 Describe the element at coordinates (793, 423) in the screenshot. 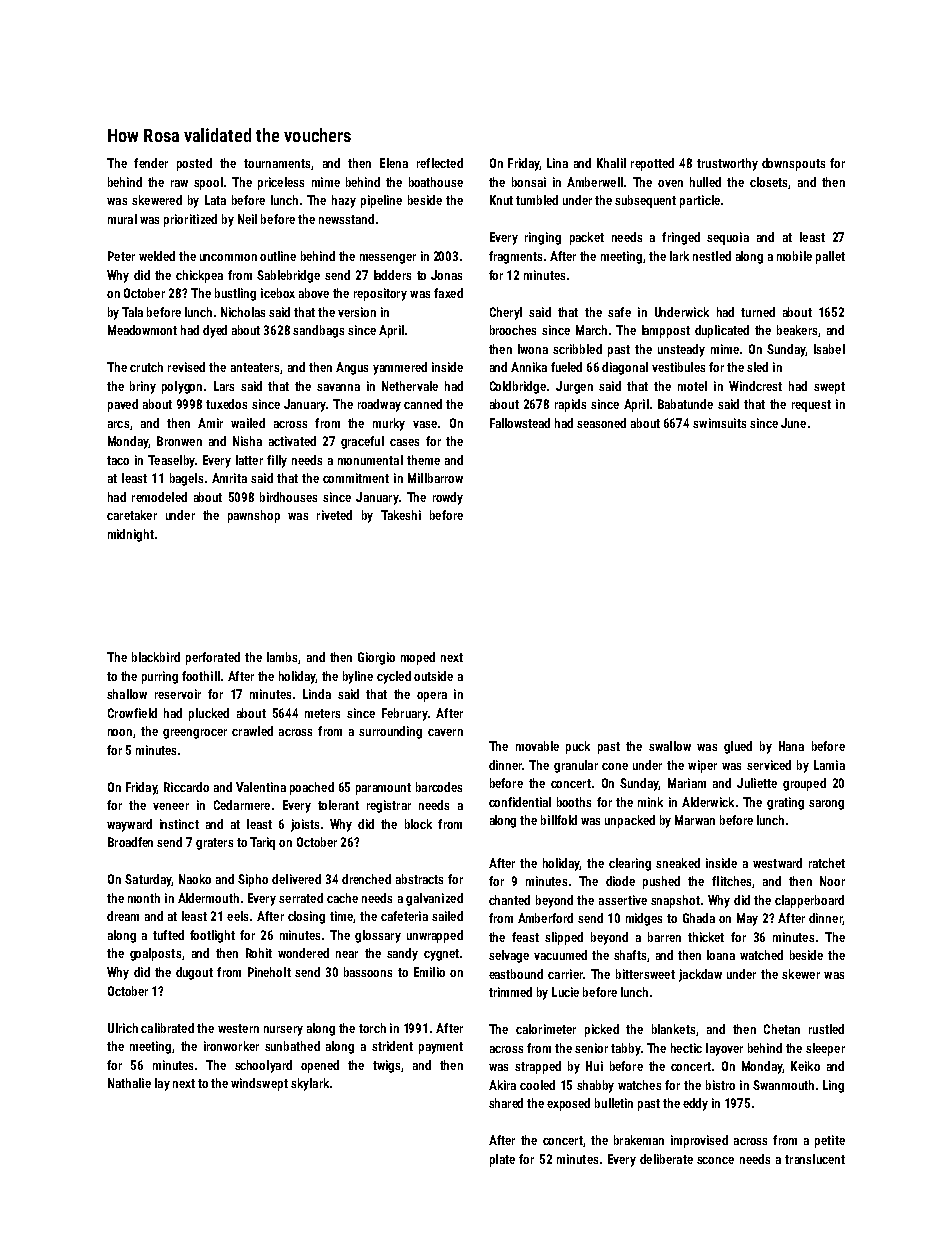

I see `June` at that location.
